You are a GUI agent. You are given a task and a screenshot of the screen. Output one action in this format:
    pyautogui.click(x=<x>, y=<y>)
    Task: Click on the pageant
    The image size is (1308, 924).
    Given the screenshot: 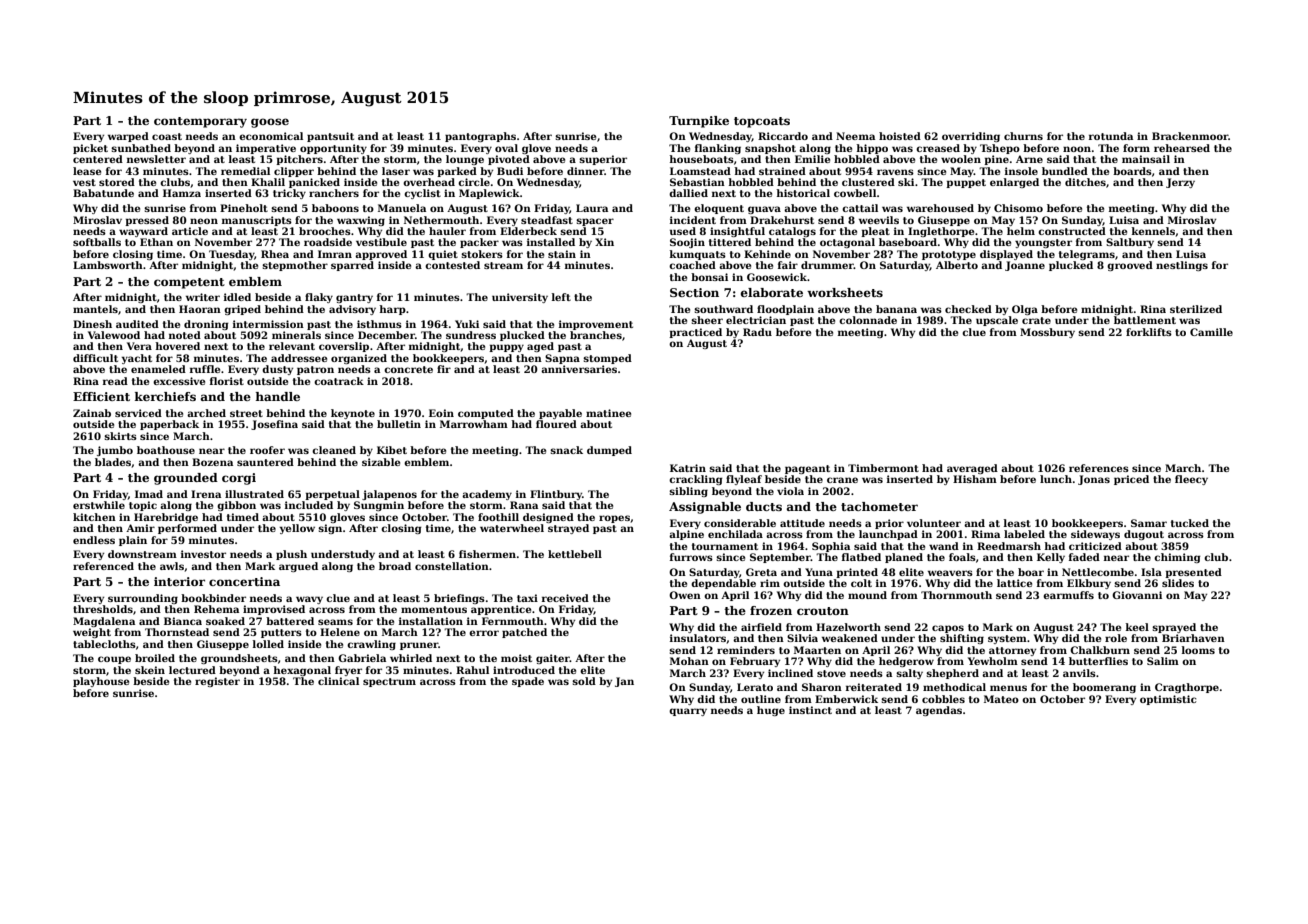 What is the action you would take?
    pyautogui.click(x=807, y=469)
